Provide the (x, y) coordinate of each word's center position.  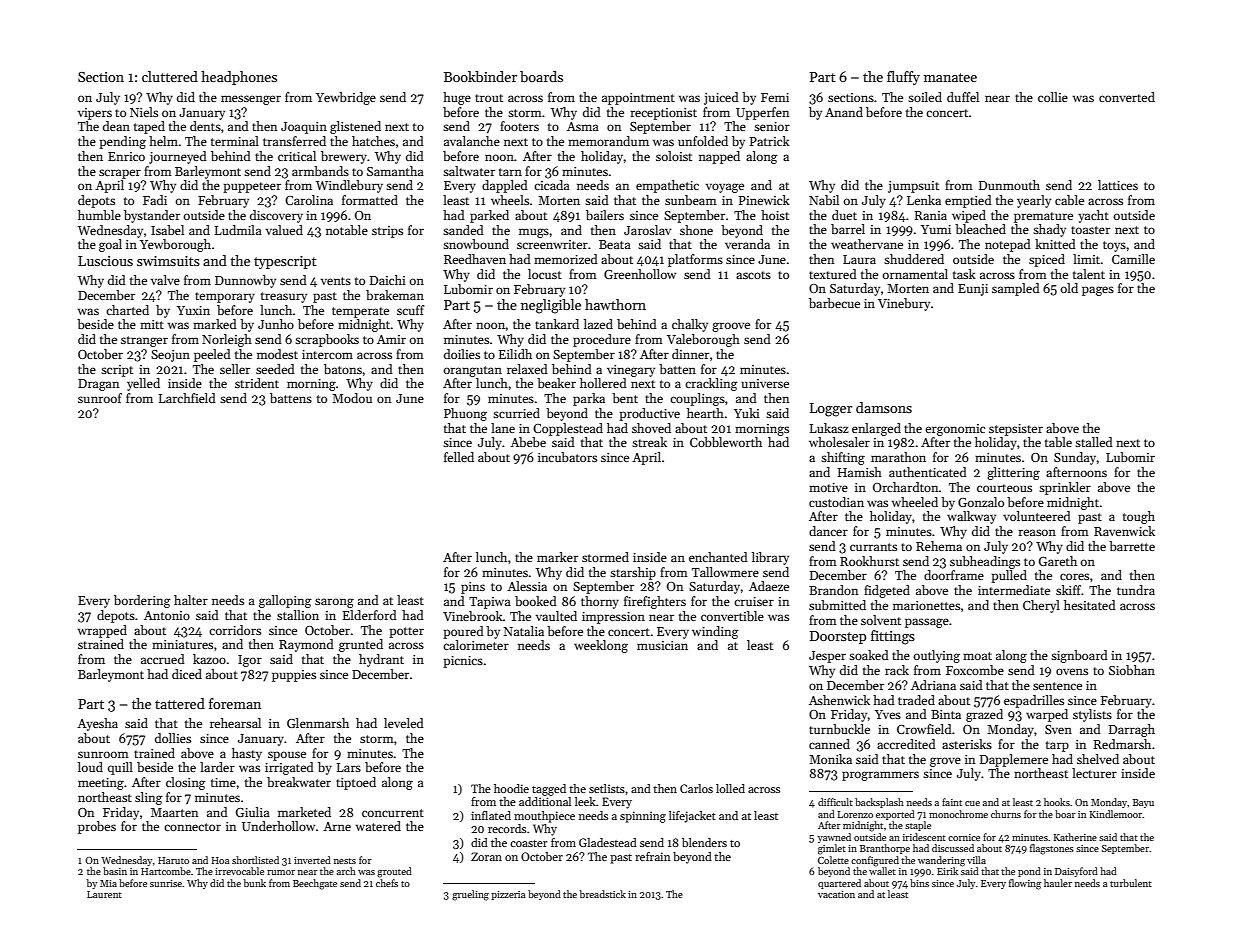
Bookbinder (480, 76)
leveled (404, 723)
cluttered (170, 76)
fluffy (903, 78)
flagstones (1052, 849)
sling (149, 798)
